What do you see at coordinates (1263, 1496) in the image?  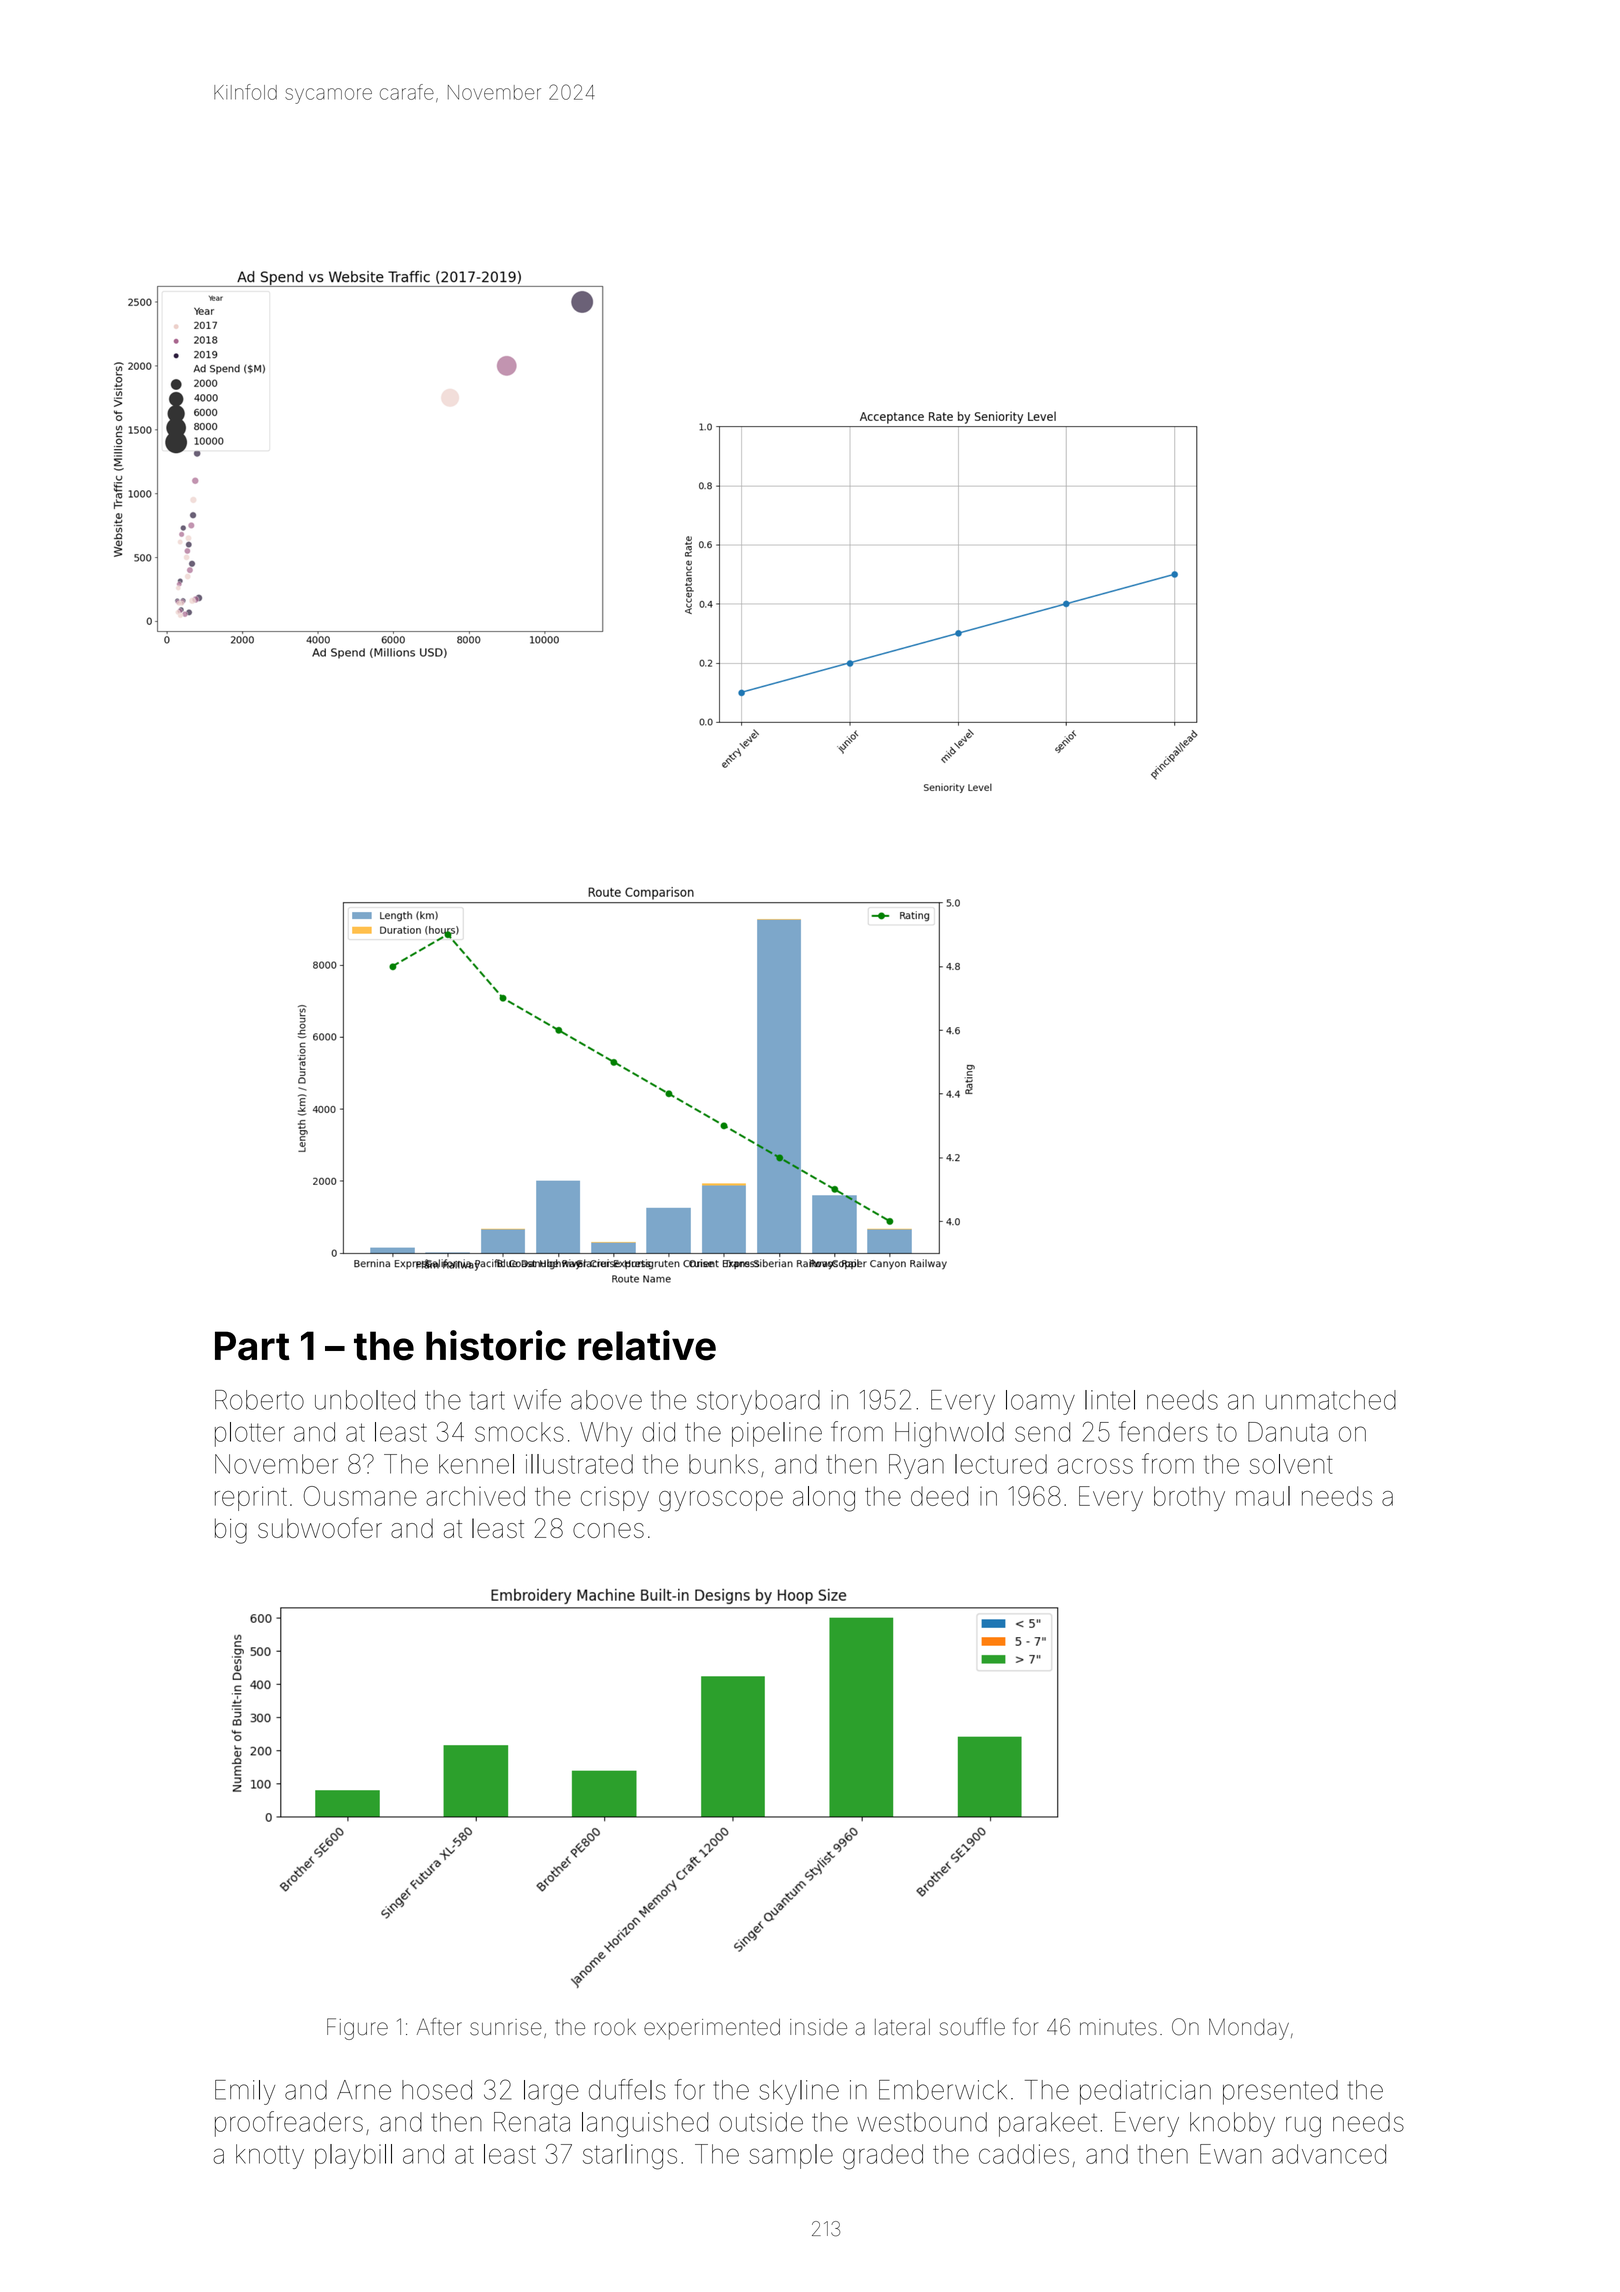 I see `maul` at bounding box center [1263, 1496].
